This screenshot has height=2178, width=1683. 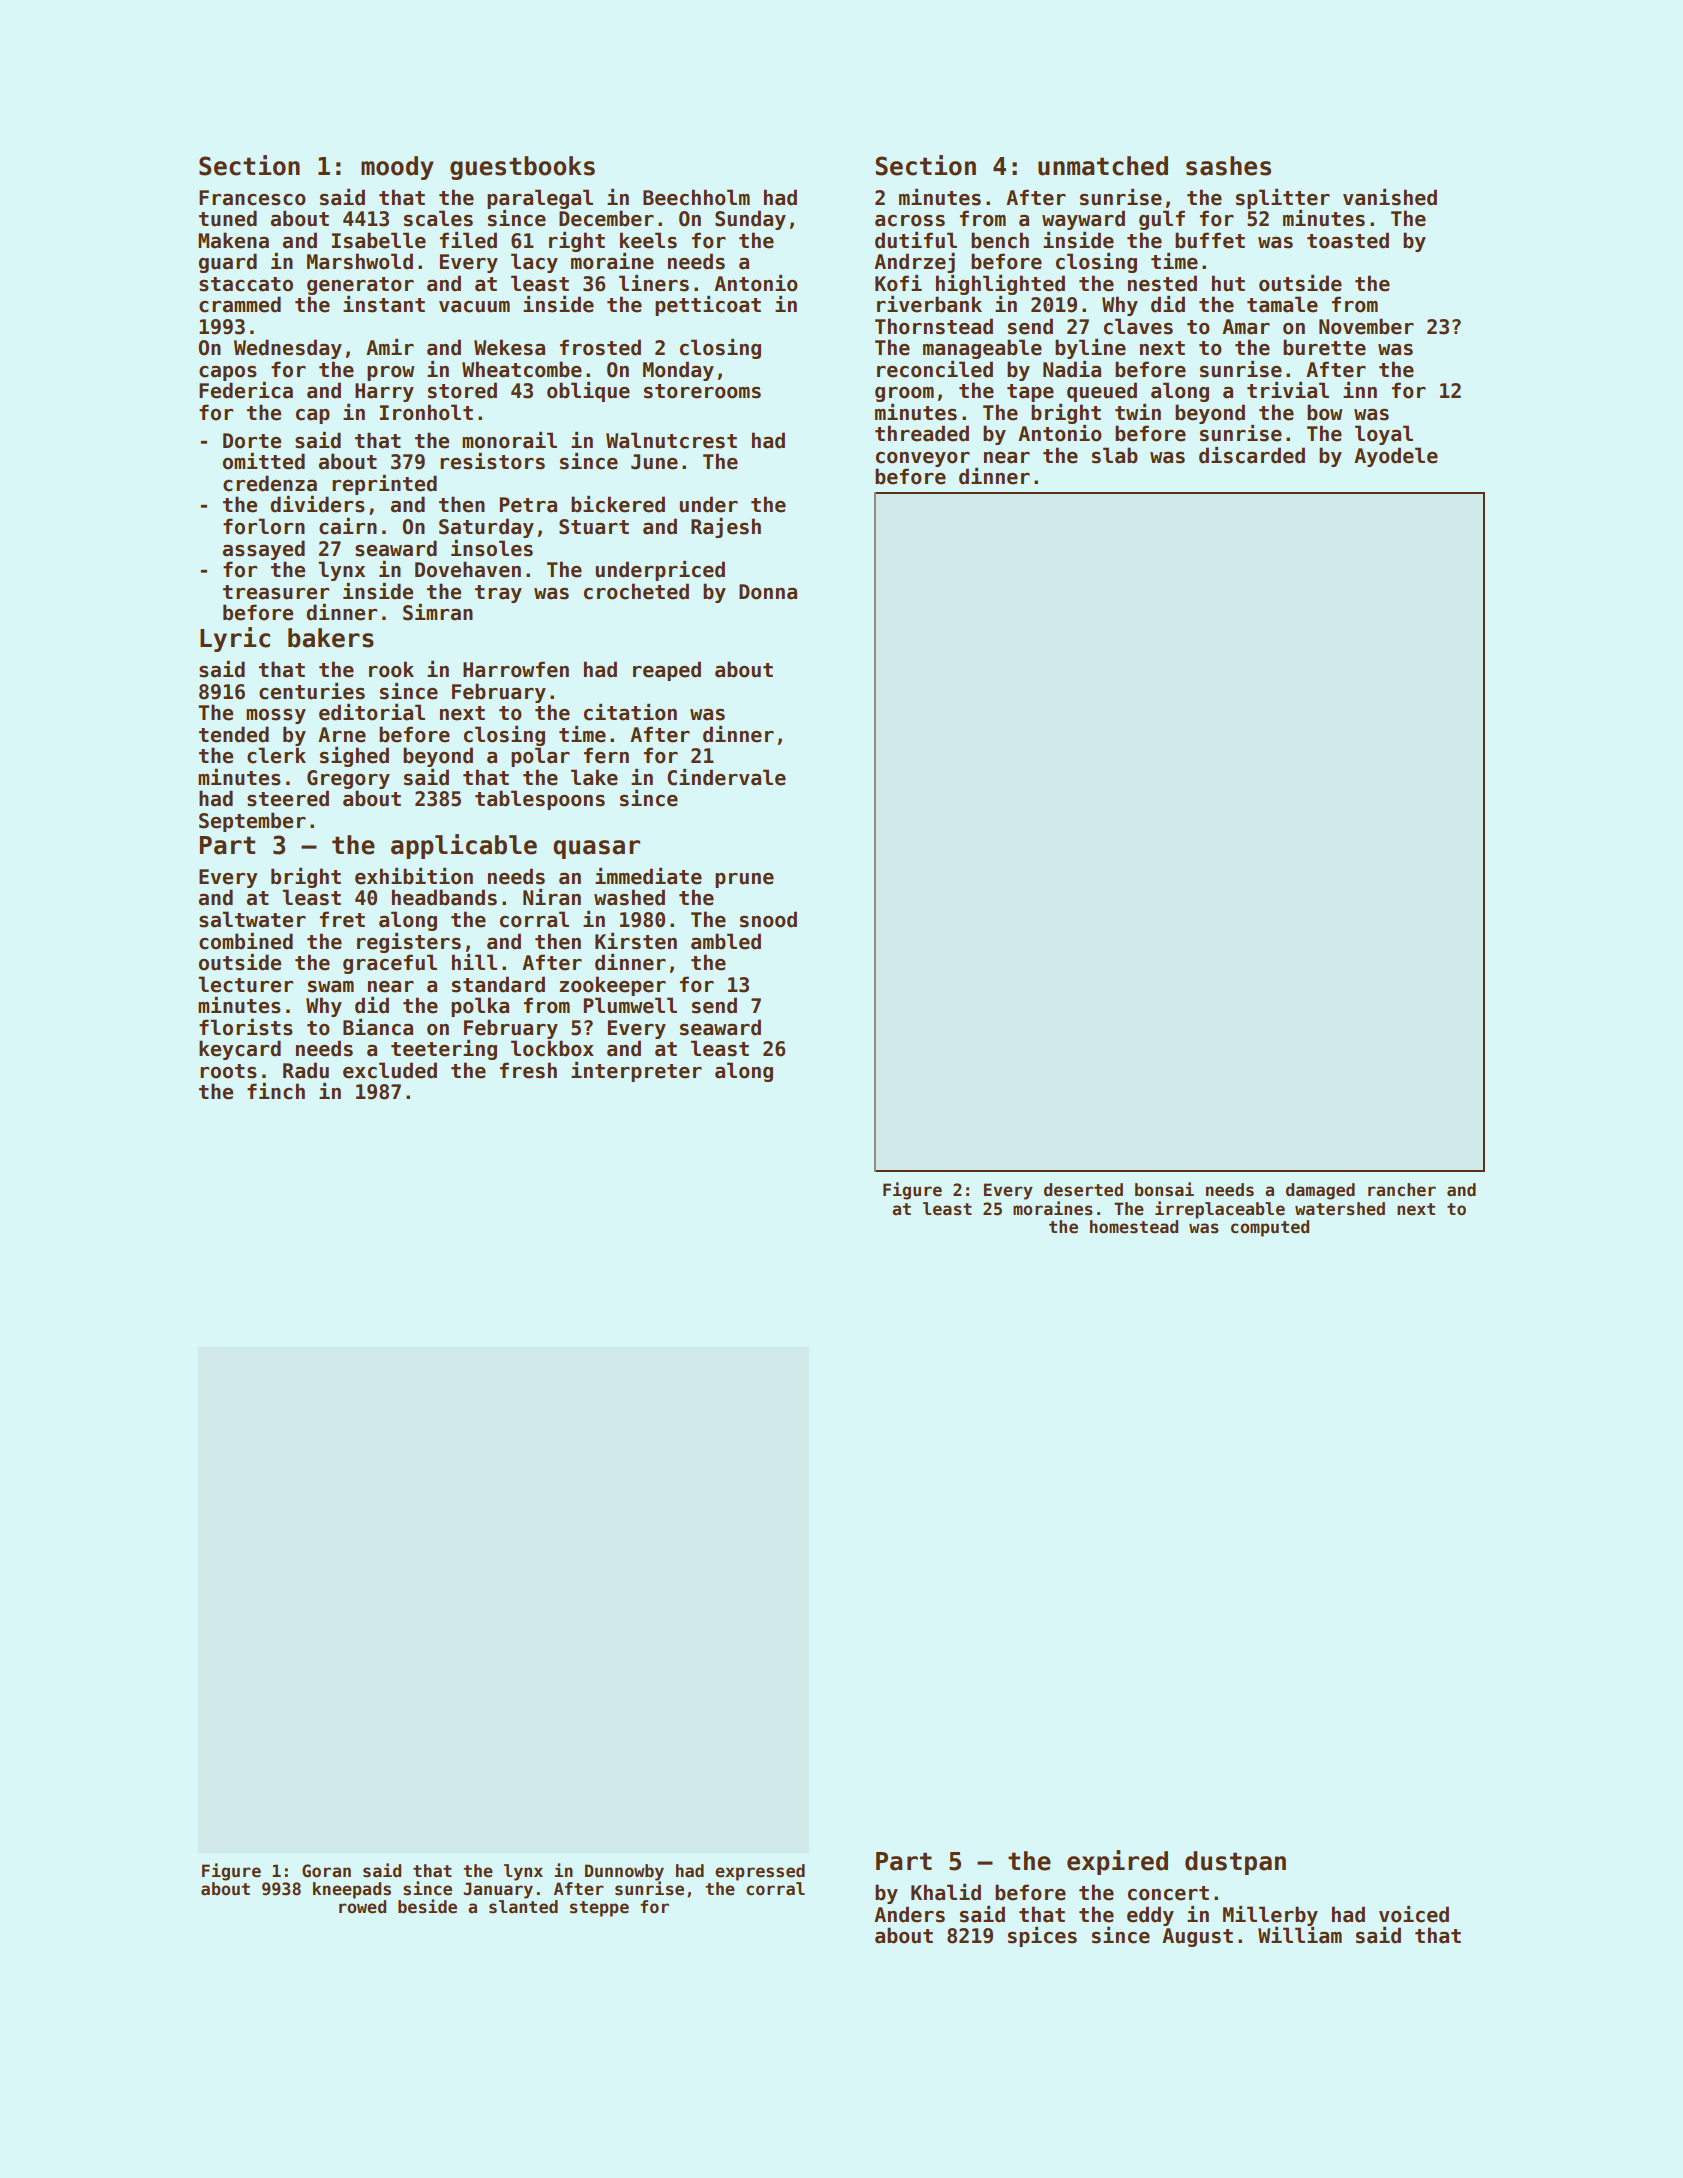 I want to click on bonsai, so click(x=1164, y=1189).
